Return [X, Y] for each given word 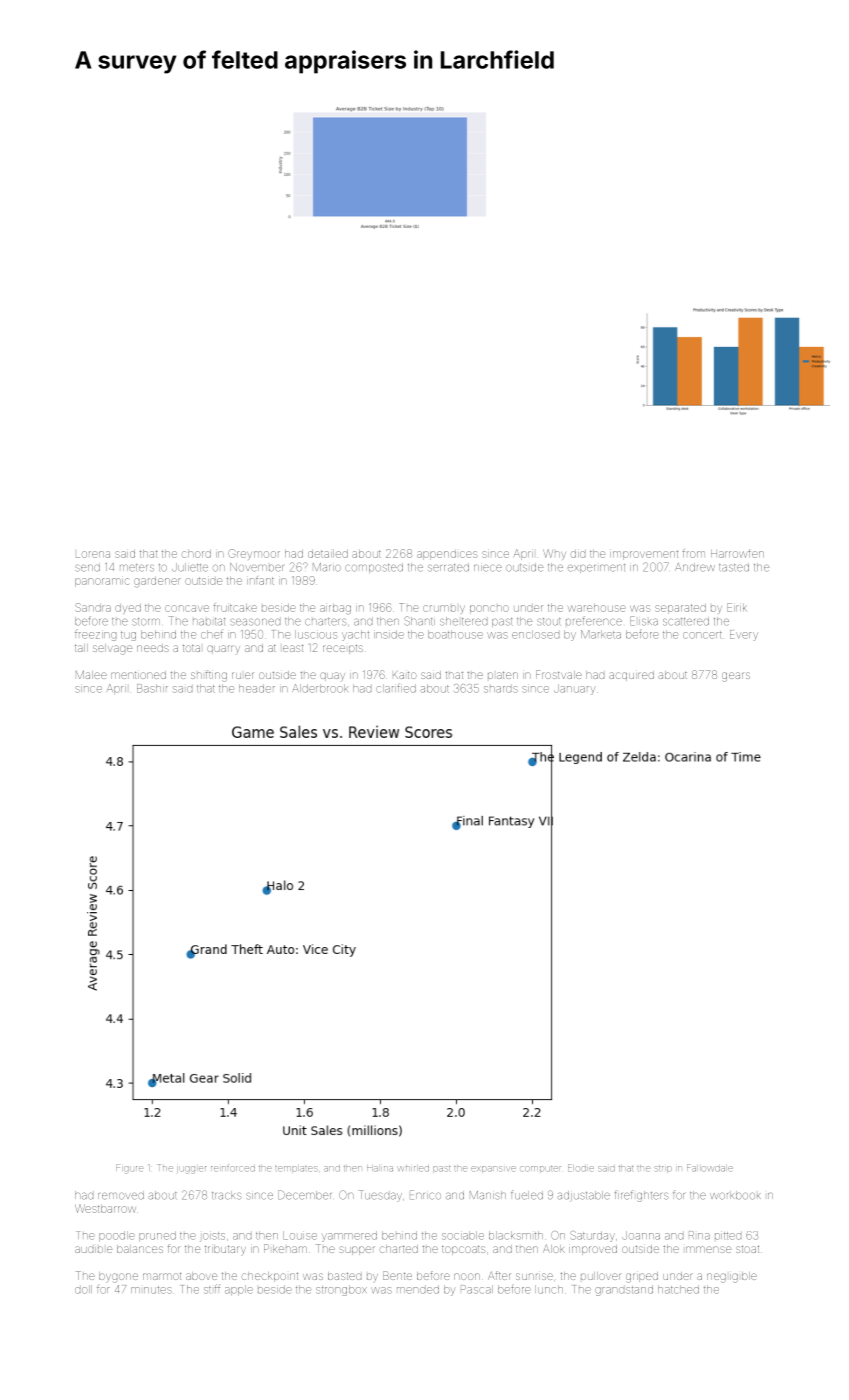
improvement [644, 555]
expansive [493, 1169]
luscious [316, 634]
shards [501, 689]
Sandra [93, 607]
